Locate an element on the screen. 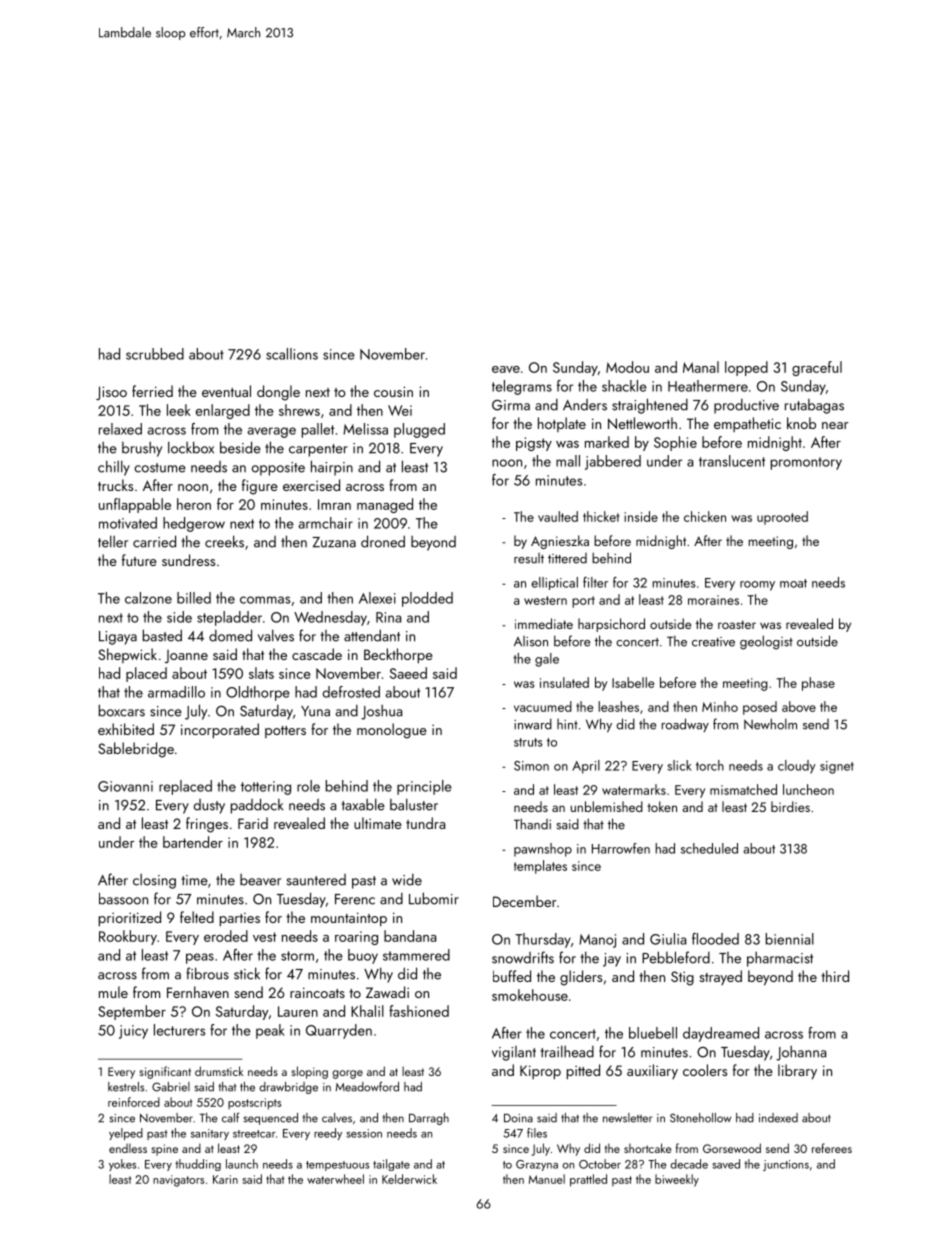 The width and height of the screenshot is (952, 1233). Shepwick is located at coordinates (127, 655).
